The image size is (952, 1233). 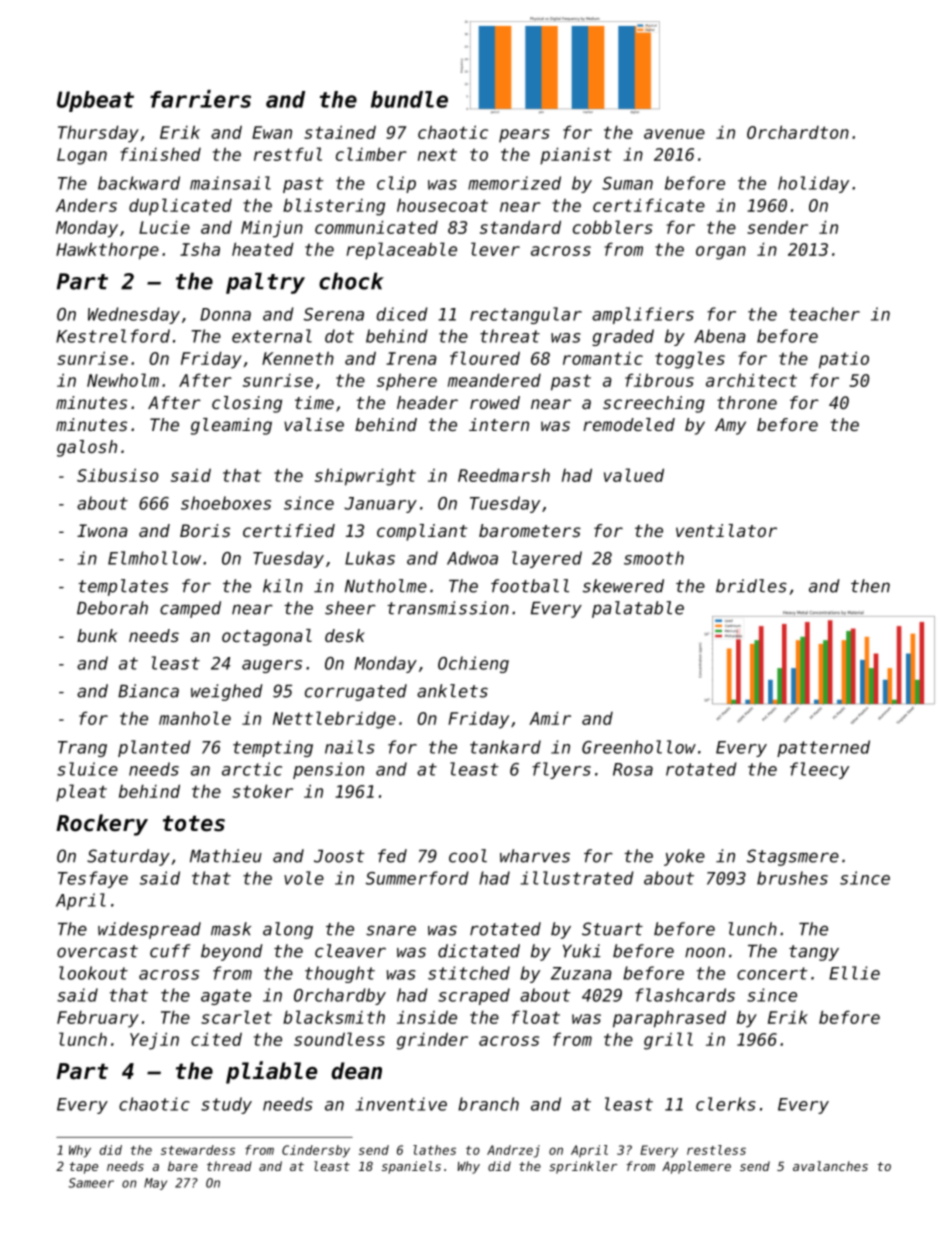 What do you see at coordinates (95, 101) in the screenshot?
I see `Upbeat` at bounding box center [95, 101].
